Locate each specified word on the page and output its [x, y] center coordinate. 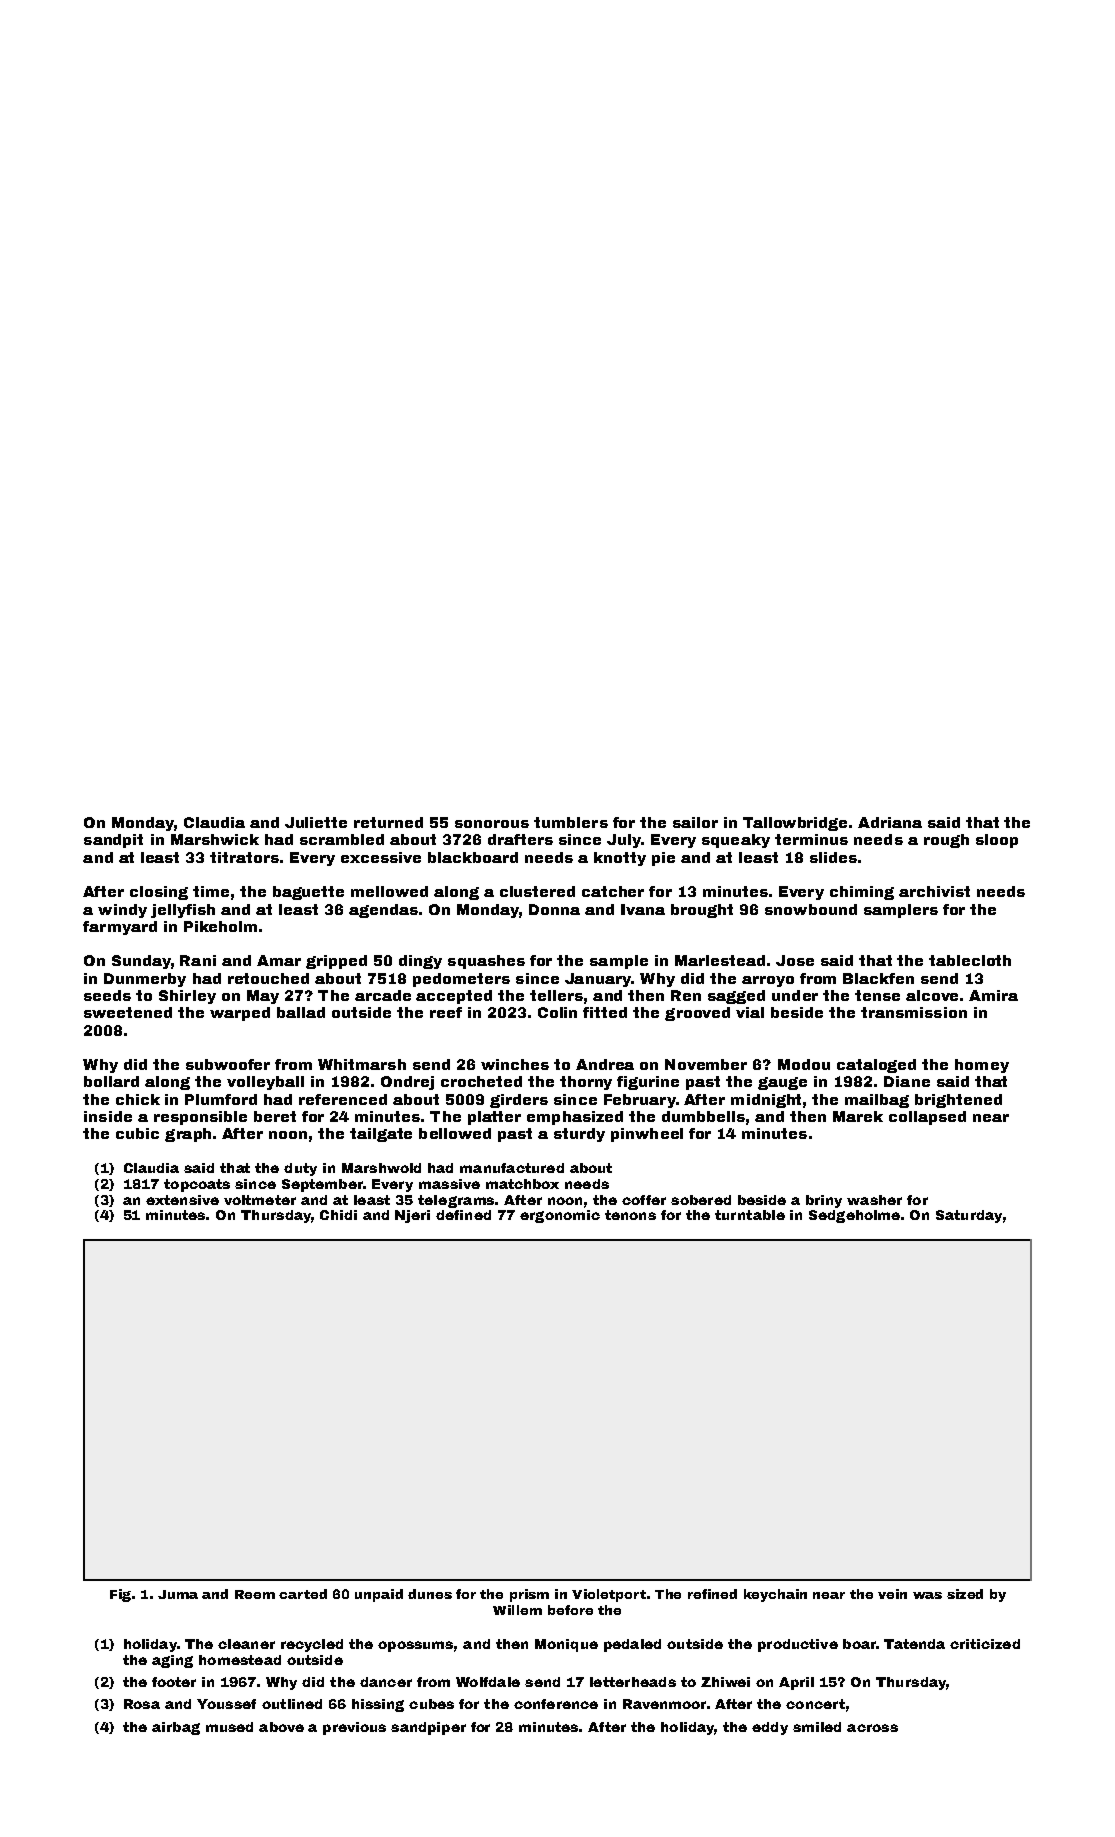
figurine [648, 1083]
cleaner [246, 1644]
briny [824, 1201]
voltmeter [260, 1200]
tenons [630, 1215]
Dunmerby [145, 980]
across [872, 1728]
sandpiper [428, 1728]
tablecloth [970, 960]
